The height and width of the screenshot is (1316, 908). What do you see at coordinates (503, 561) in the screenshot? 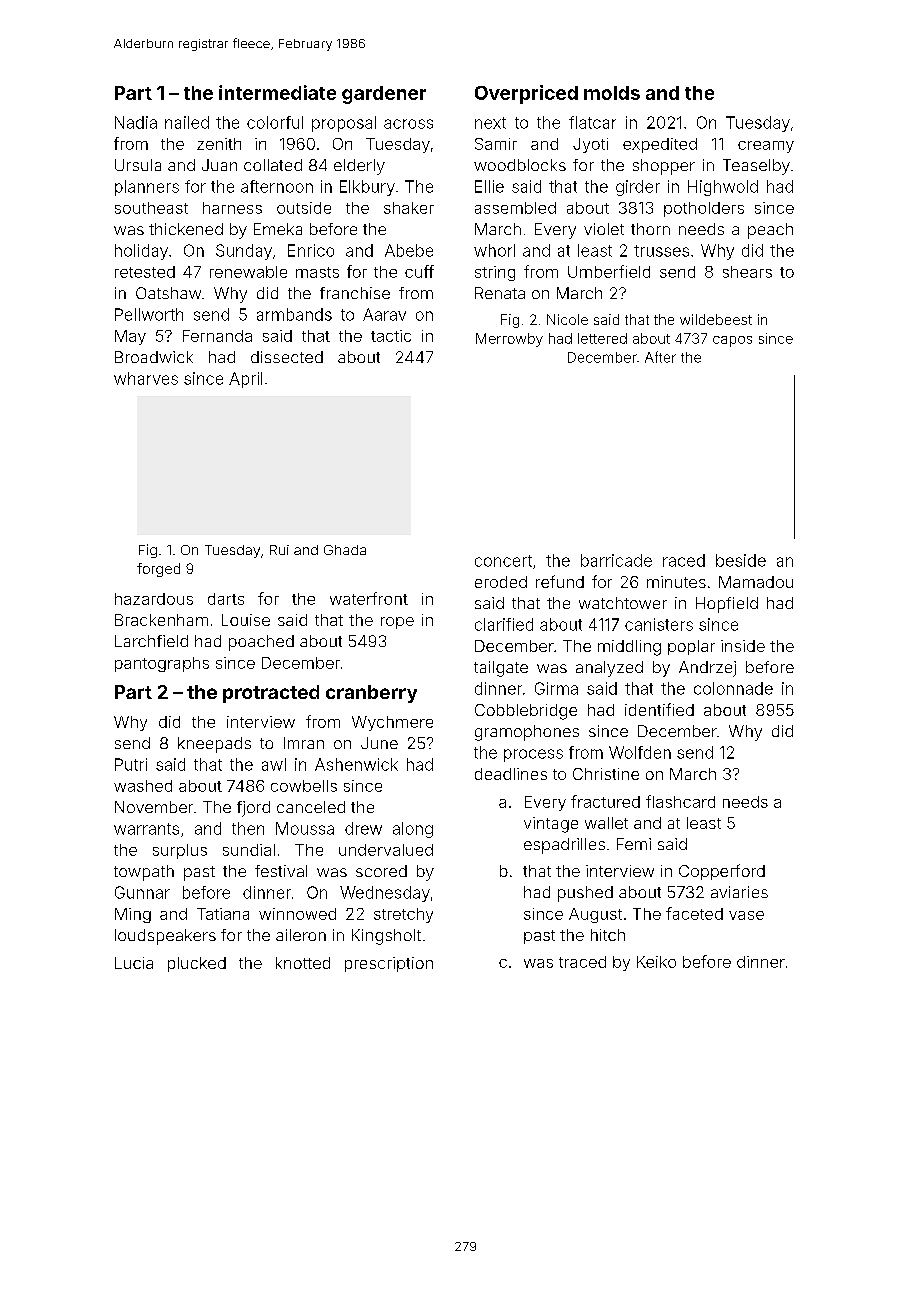
I see `concert` at bounding box center [503, 561].
